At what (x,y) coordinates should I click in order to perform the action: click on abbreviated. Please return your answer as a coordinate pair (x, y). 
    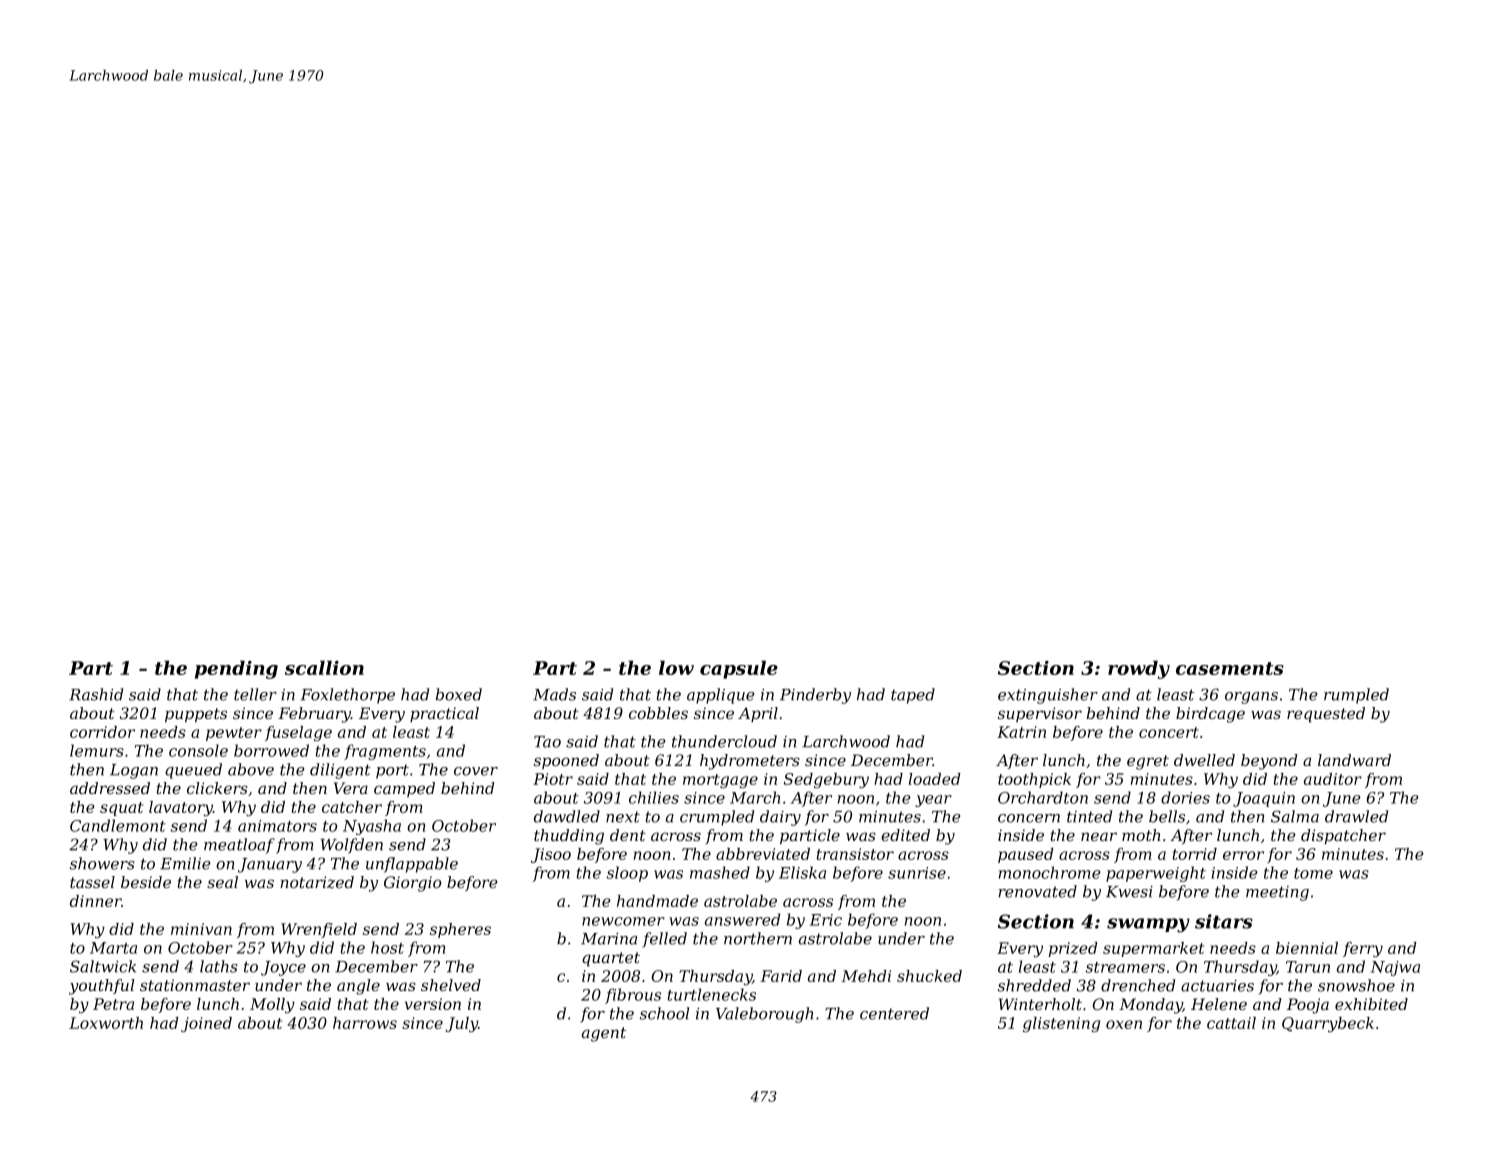
    Looking at the image, I should click on (763, 854).
